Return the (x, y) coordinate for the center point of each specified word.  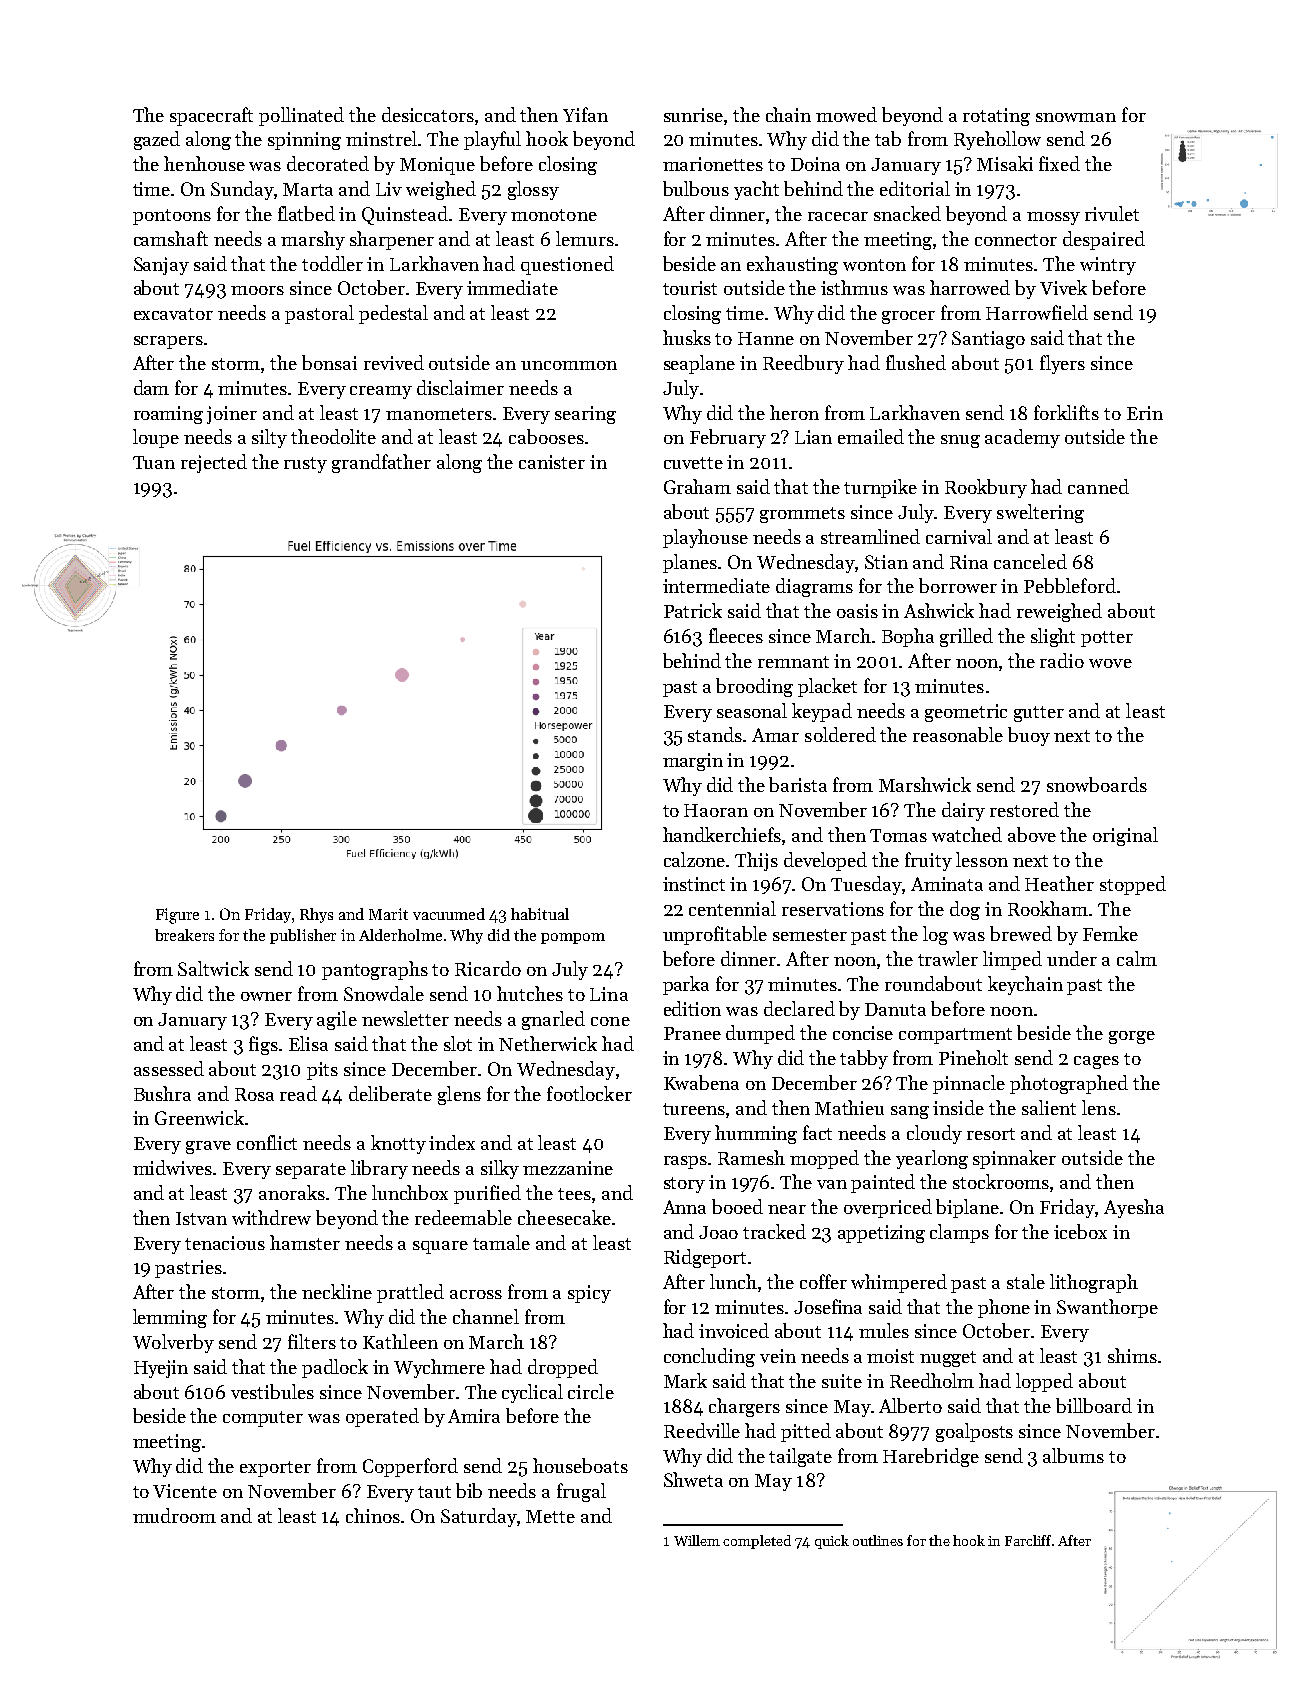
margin (693, 762)
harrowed (970, 287)
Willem (697, 1540)
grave (208, 1147)
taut (434, 1492)
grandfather (381, 463)
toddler (332, 263)
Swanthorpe (1107, 1308)
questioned (567, 265)
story (684, 1185)
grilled (966, 637)
